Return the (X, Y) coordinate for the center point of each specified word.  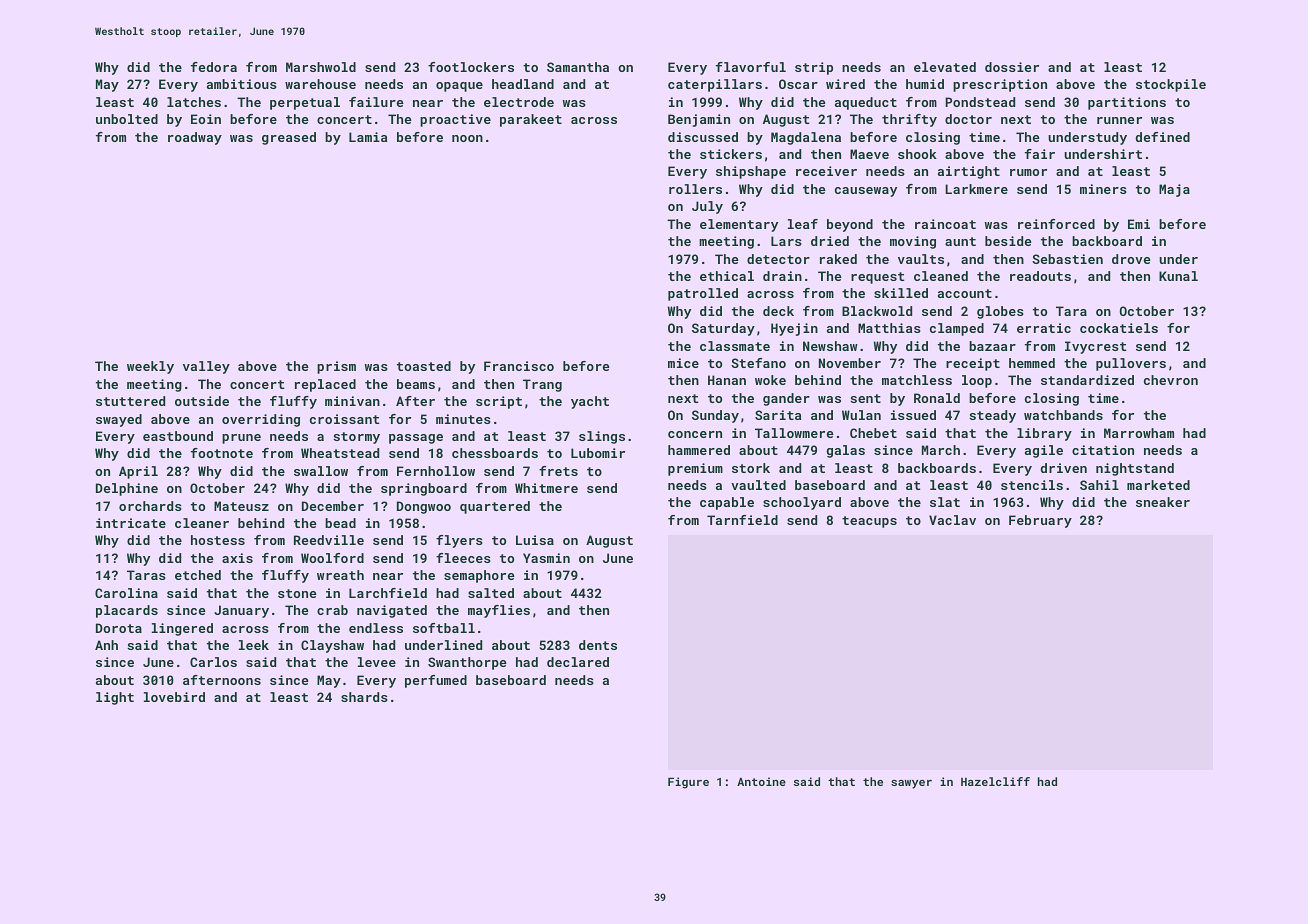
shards (364, 697)
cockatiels (1119, 328)
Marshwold (321, 67)
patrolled (703, 294)
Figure (688, 783)
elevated (945, 67)
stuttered (130, 401)
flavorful (751, 67)
